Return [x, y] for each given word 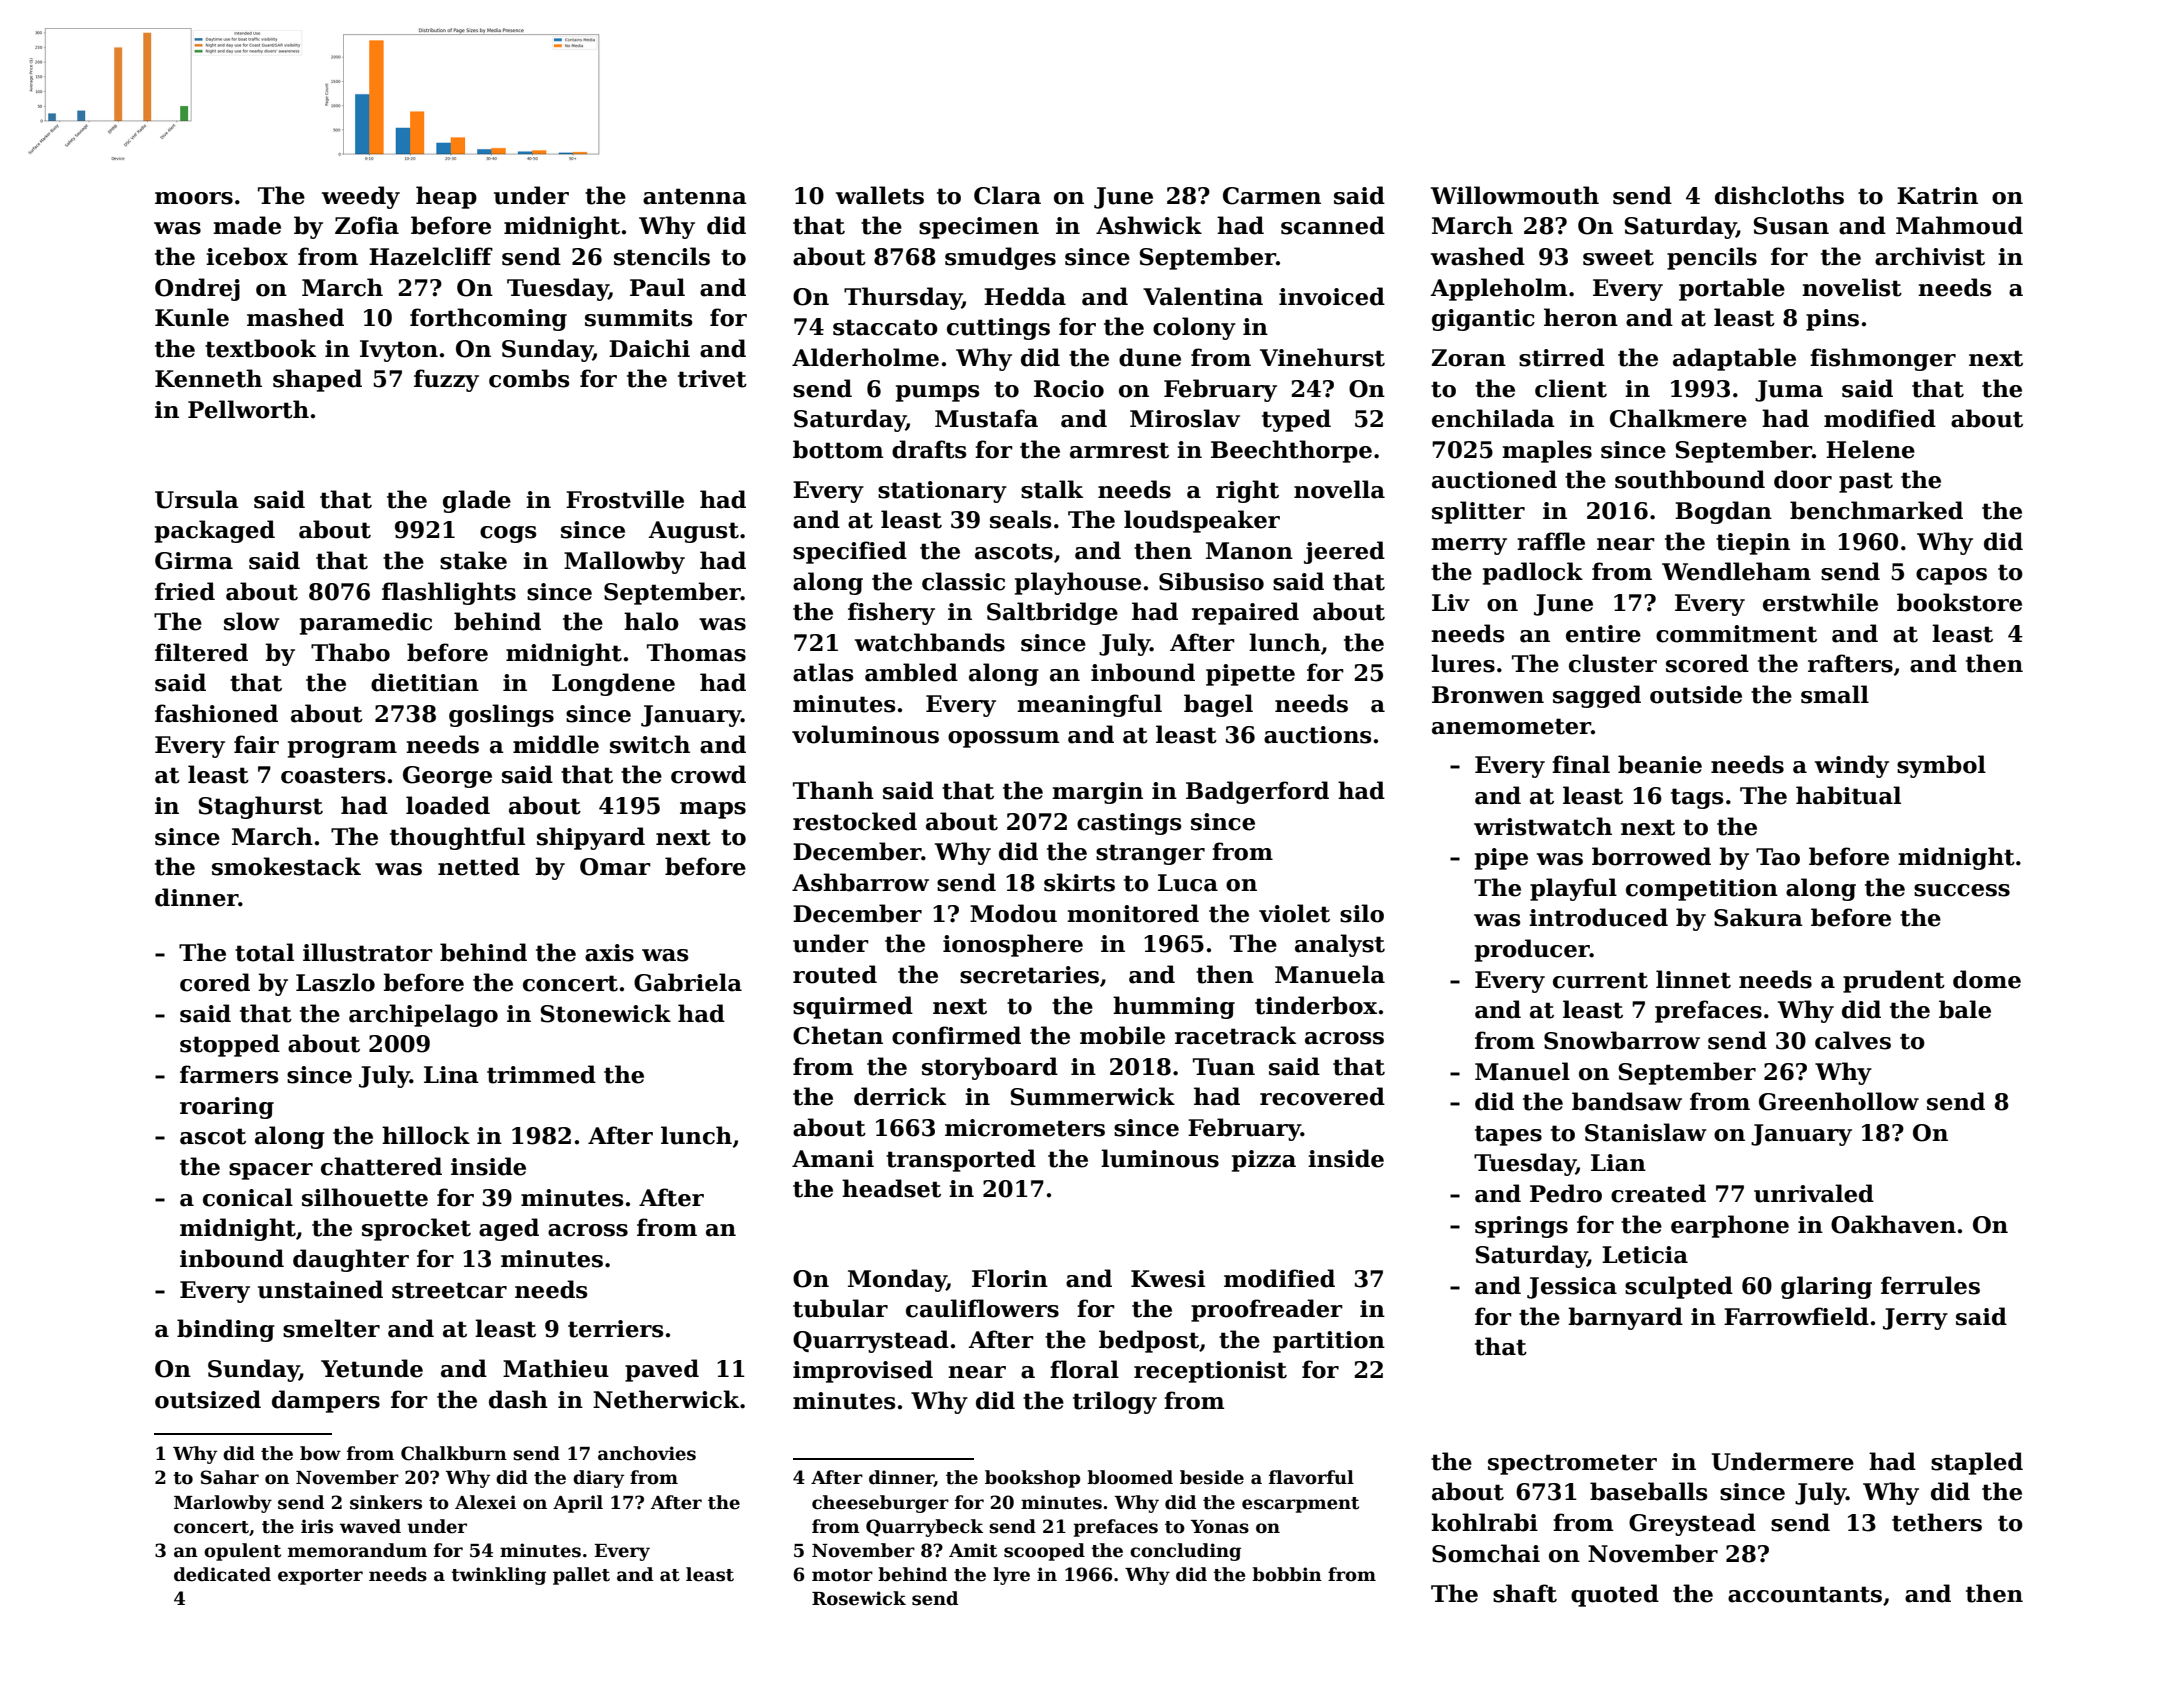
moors [194, 198]
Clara [1007, 195]
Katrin [1937, 196]
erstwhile [1820, 602]
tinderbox [1316, 1005]
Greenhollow [1839, 1101]
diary [598, 1479]
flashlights [449, 593]
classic [963, 581]
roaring [227, 1108]
